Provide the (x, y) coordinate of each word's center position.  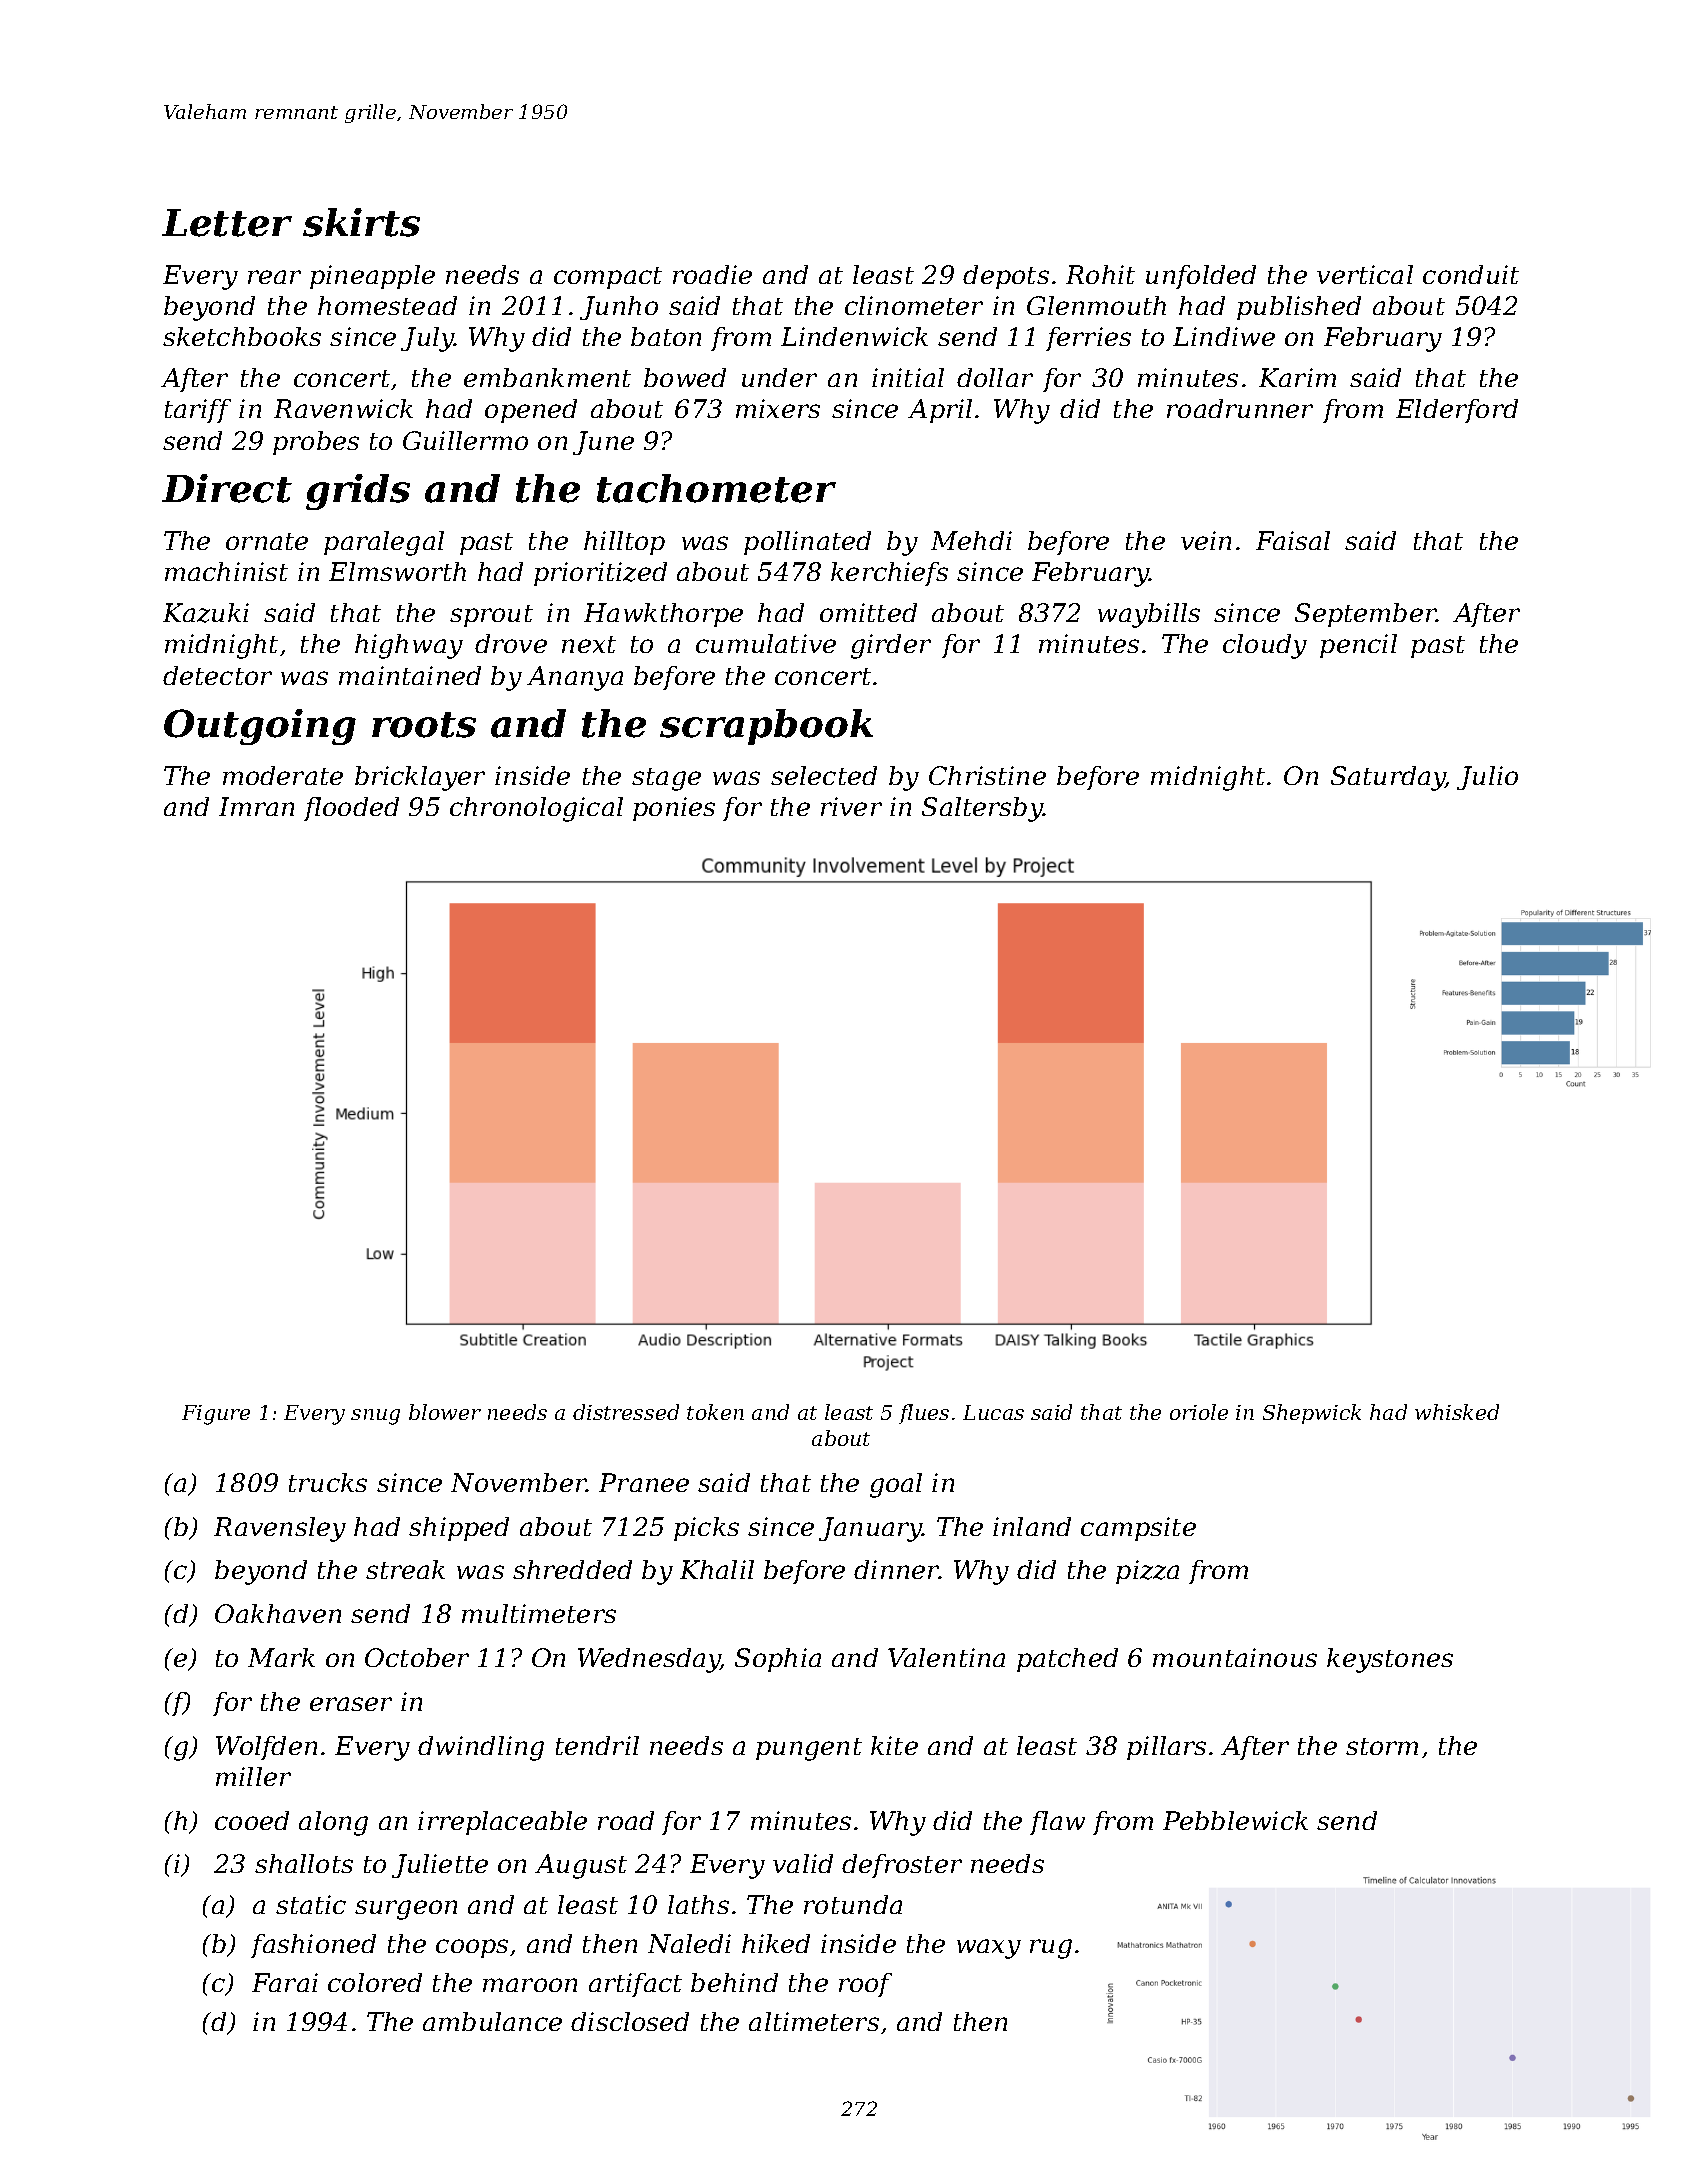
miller (253, 1776)
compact (608, 278)
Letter (227, 223)
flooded (351, 809)
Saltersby (982, 809)
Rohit (1100, 274)
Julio (1487, 778)
